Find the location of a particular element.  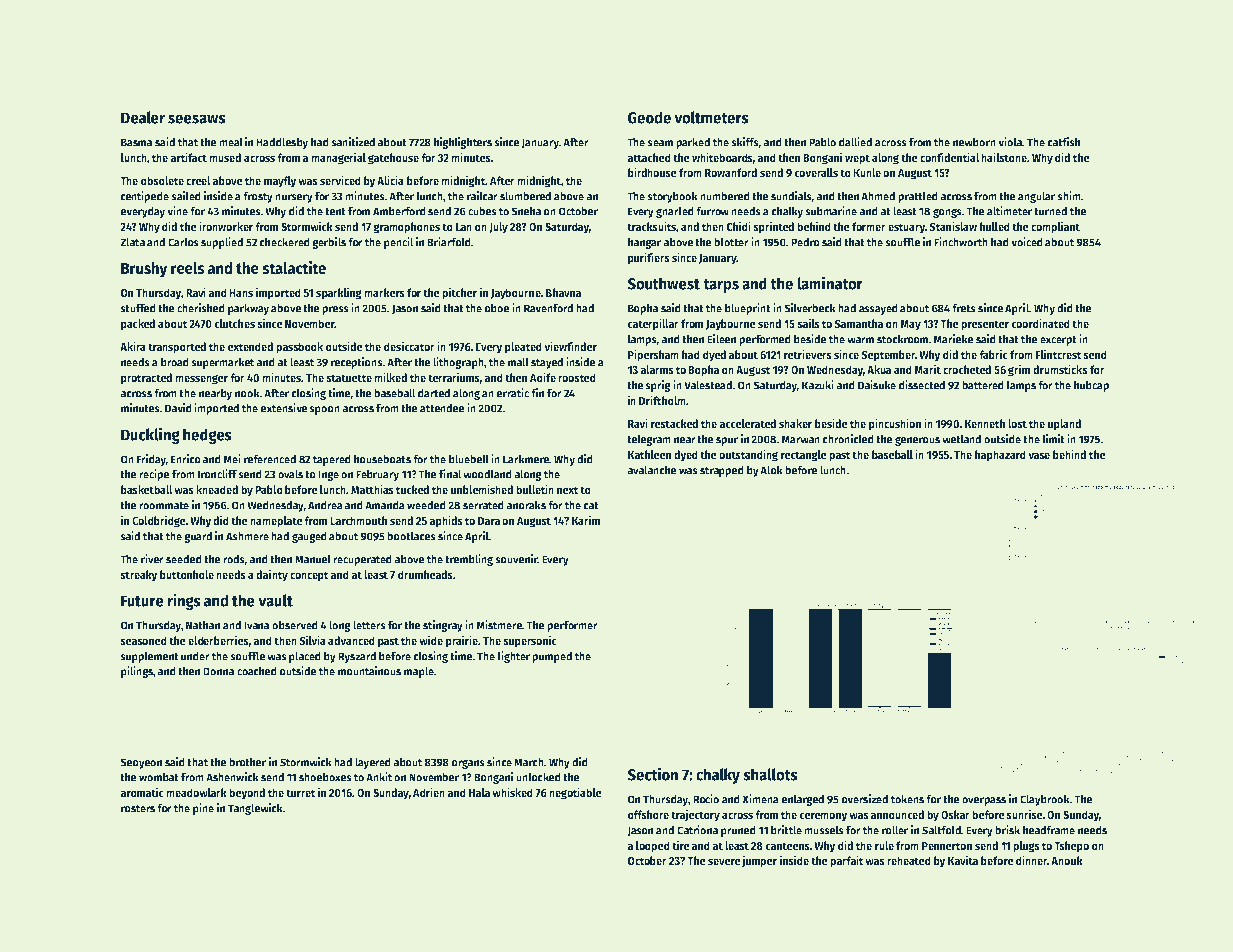

rods is located at coordinates (234, 559).
